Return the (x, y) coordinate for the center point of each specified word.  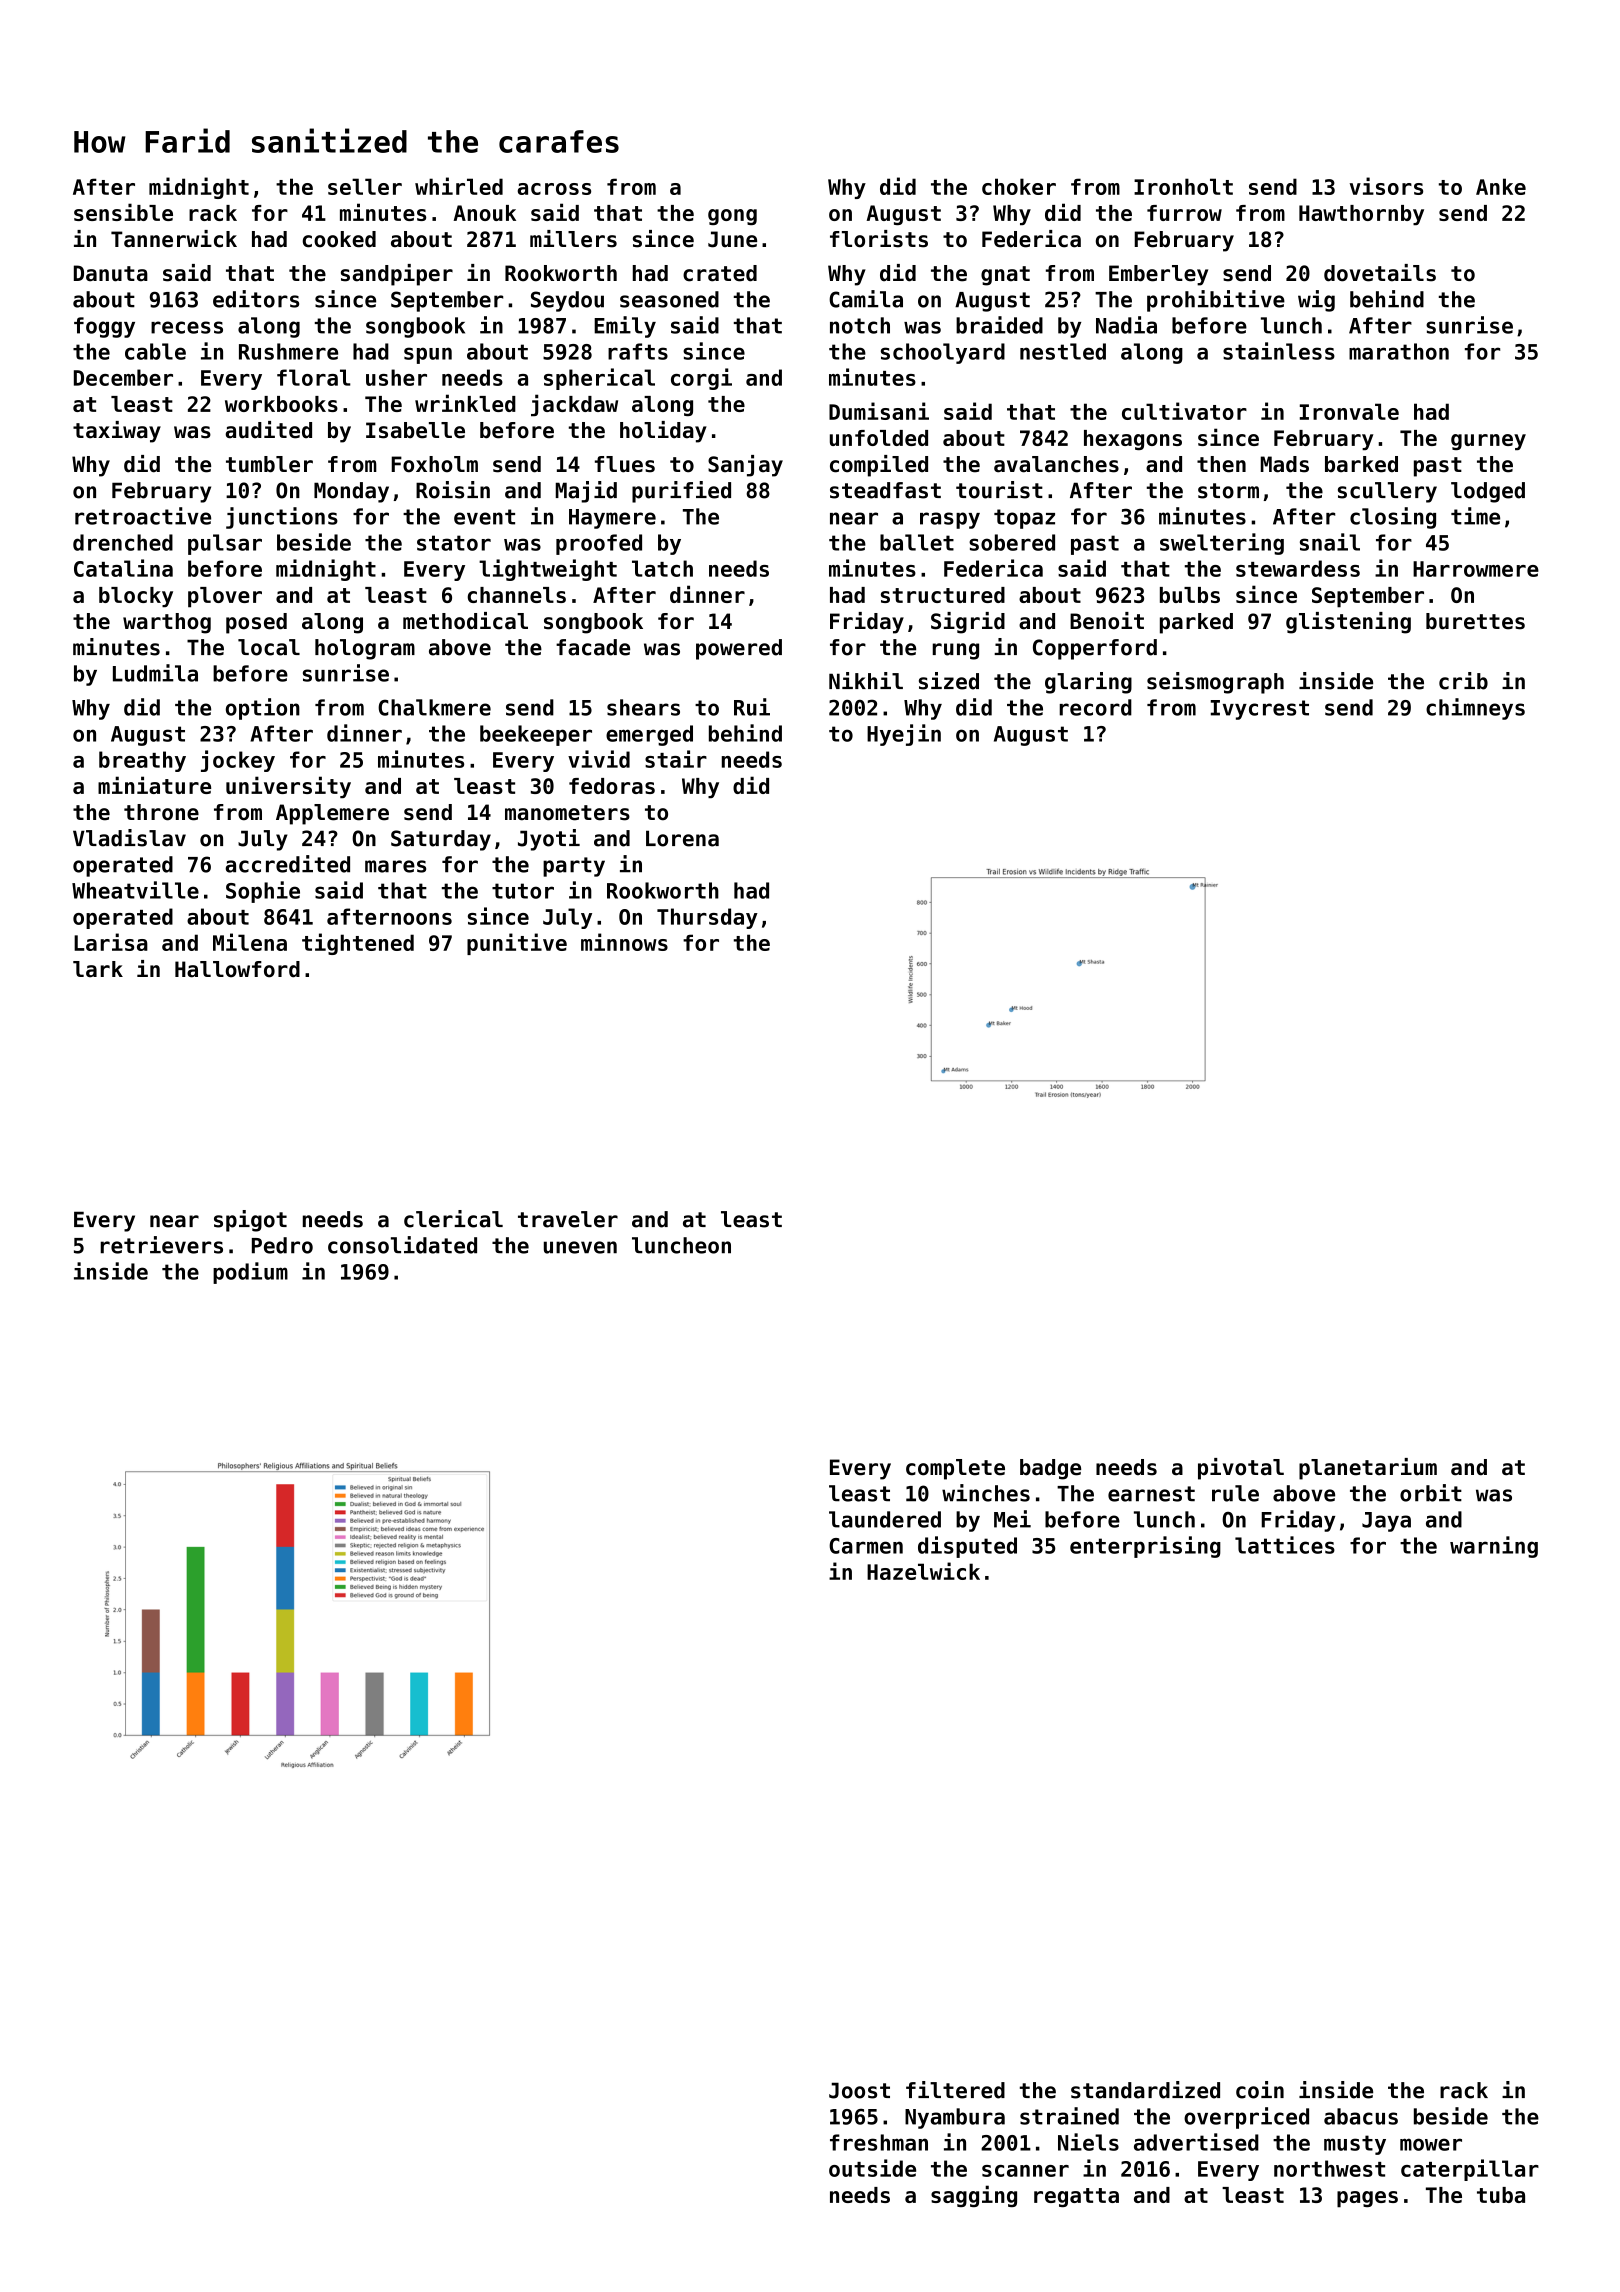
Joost (859, 2090)
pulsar (225, 544)
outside (872, 2168)
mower (1431, 2144)
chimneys (1475, 709)
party (574, 867)
